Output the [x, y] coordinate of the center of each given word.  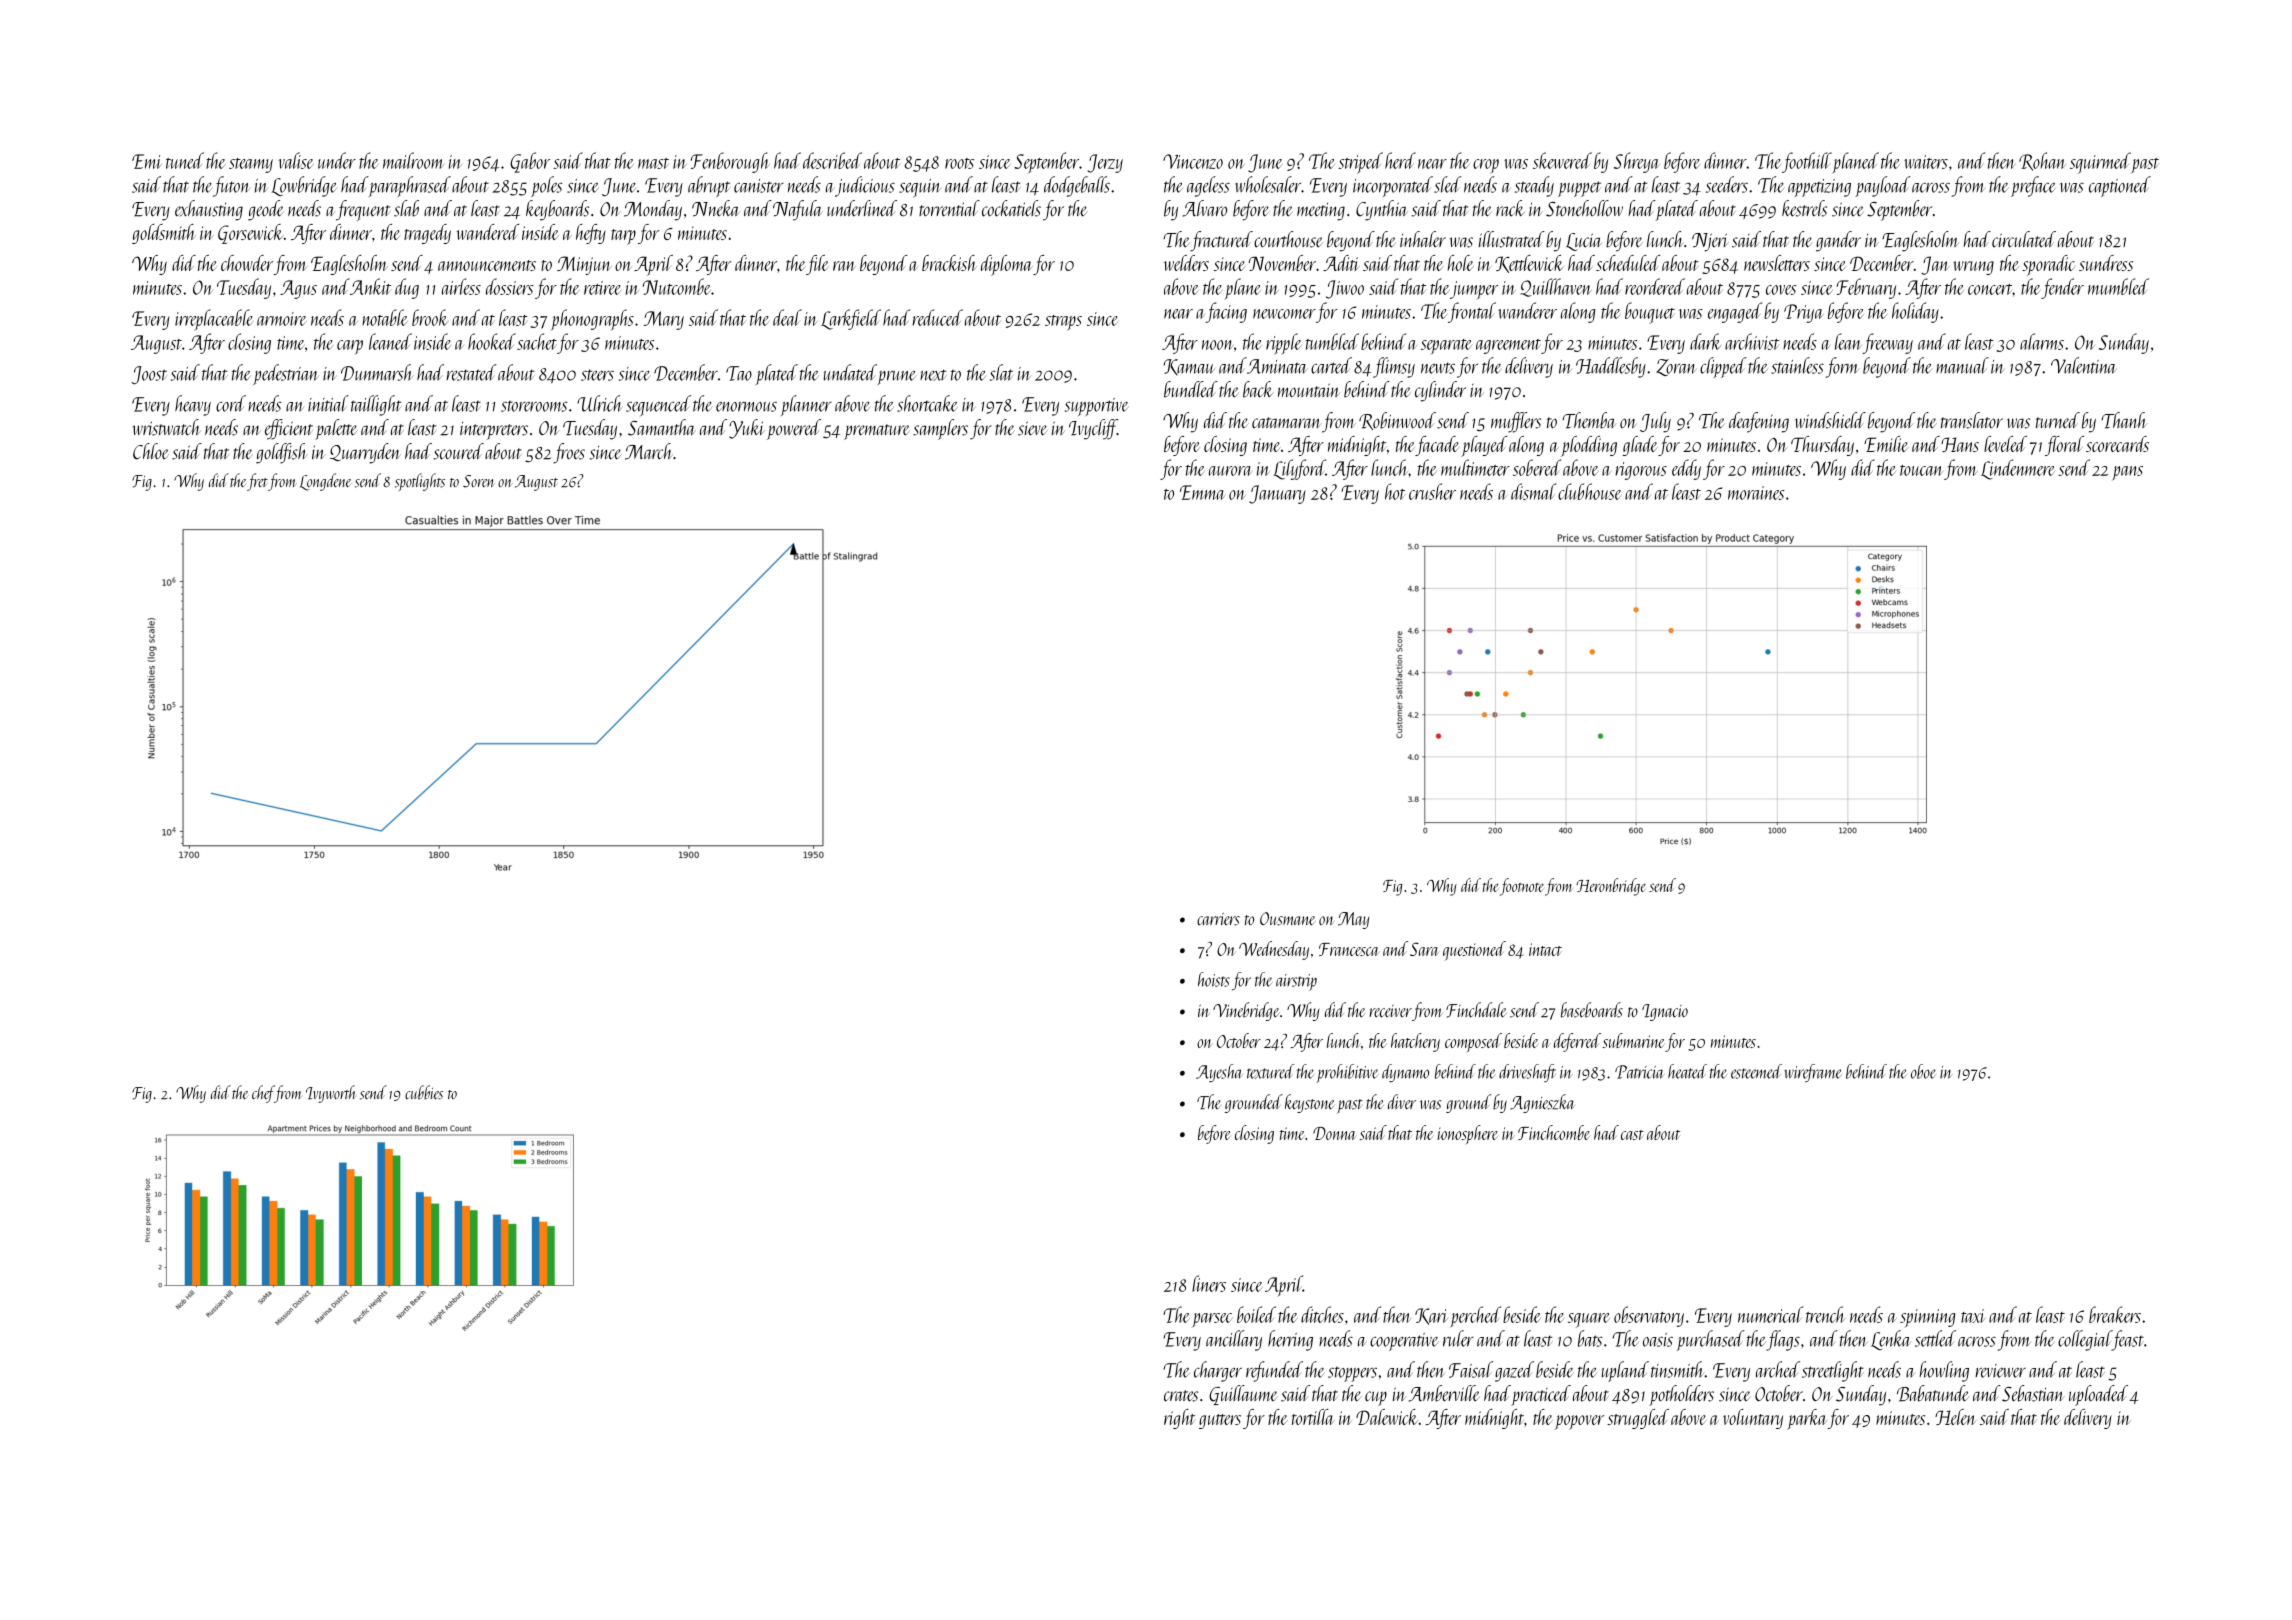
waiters [1926, 162]
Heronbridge [1611, 887]
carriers [1218, 919]
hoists [1214, 979]
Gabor [530, 162]
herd [1400, 160]
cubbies [424, 1092]
